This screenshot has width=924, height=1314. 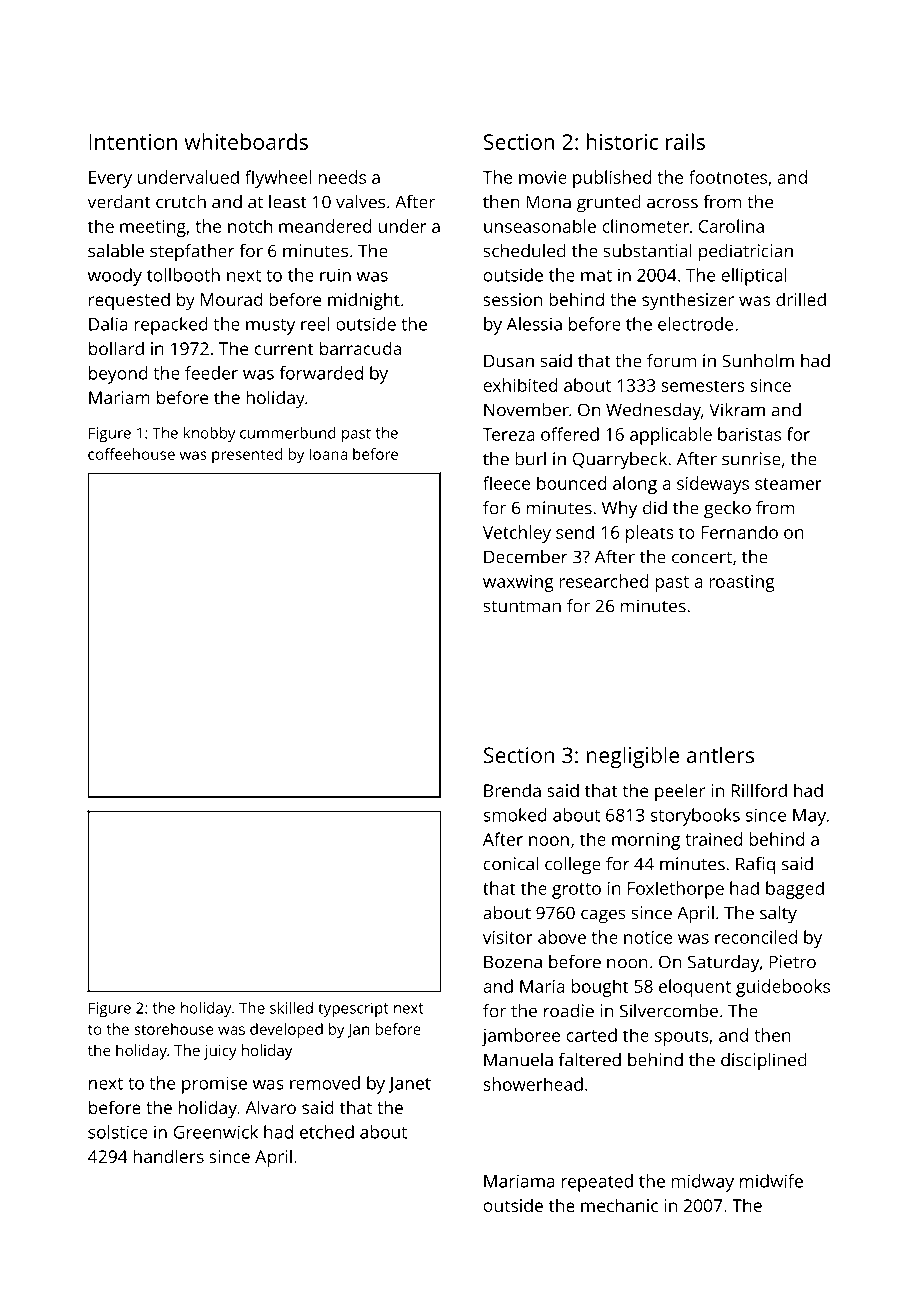 I want to click on Brenda, so click(x=512, y=790).
